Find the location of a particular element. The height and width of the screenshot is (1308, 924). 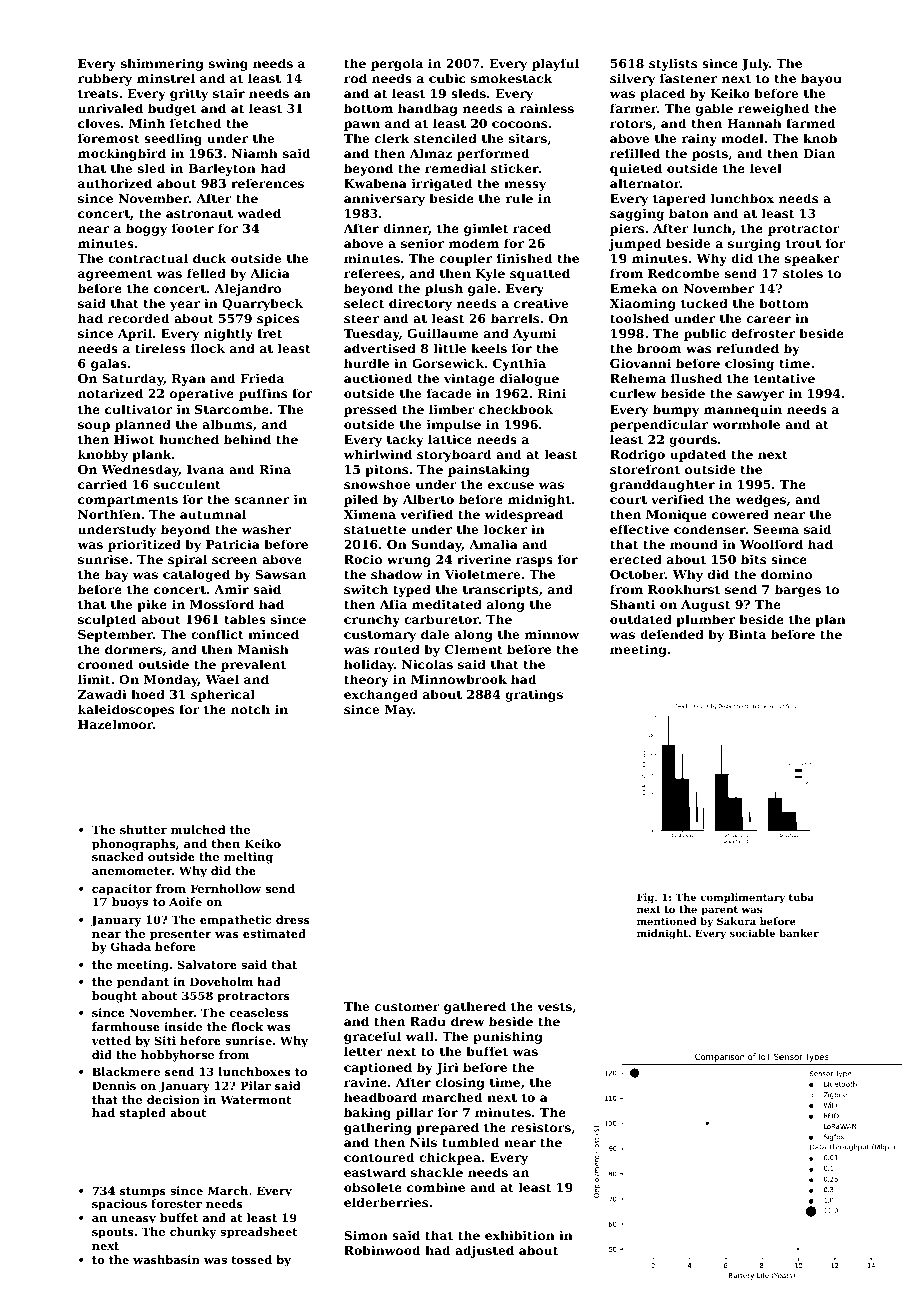

pergola is located at coordinates (397, 64).
